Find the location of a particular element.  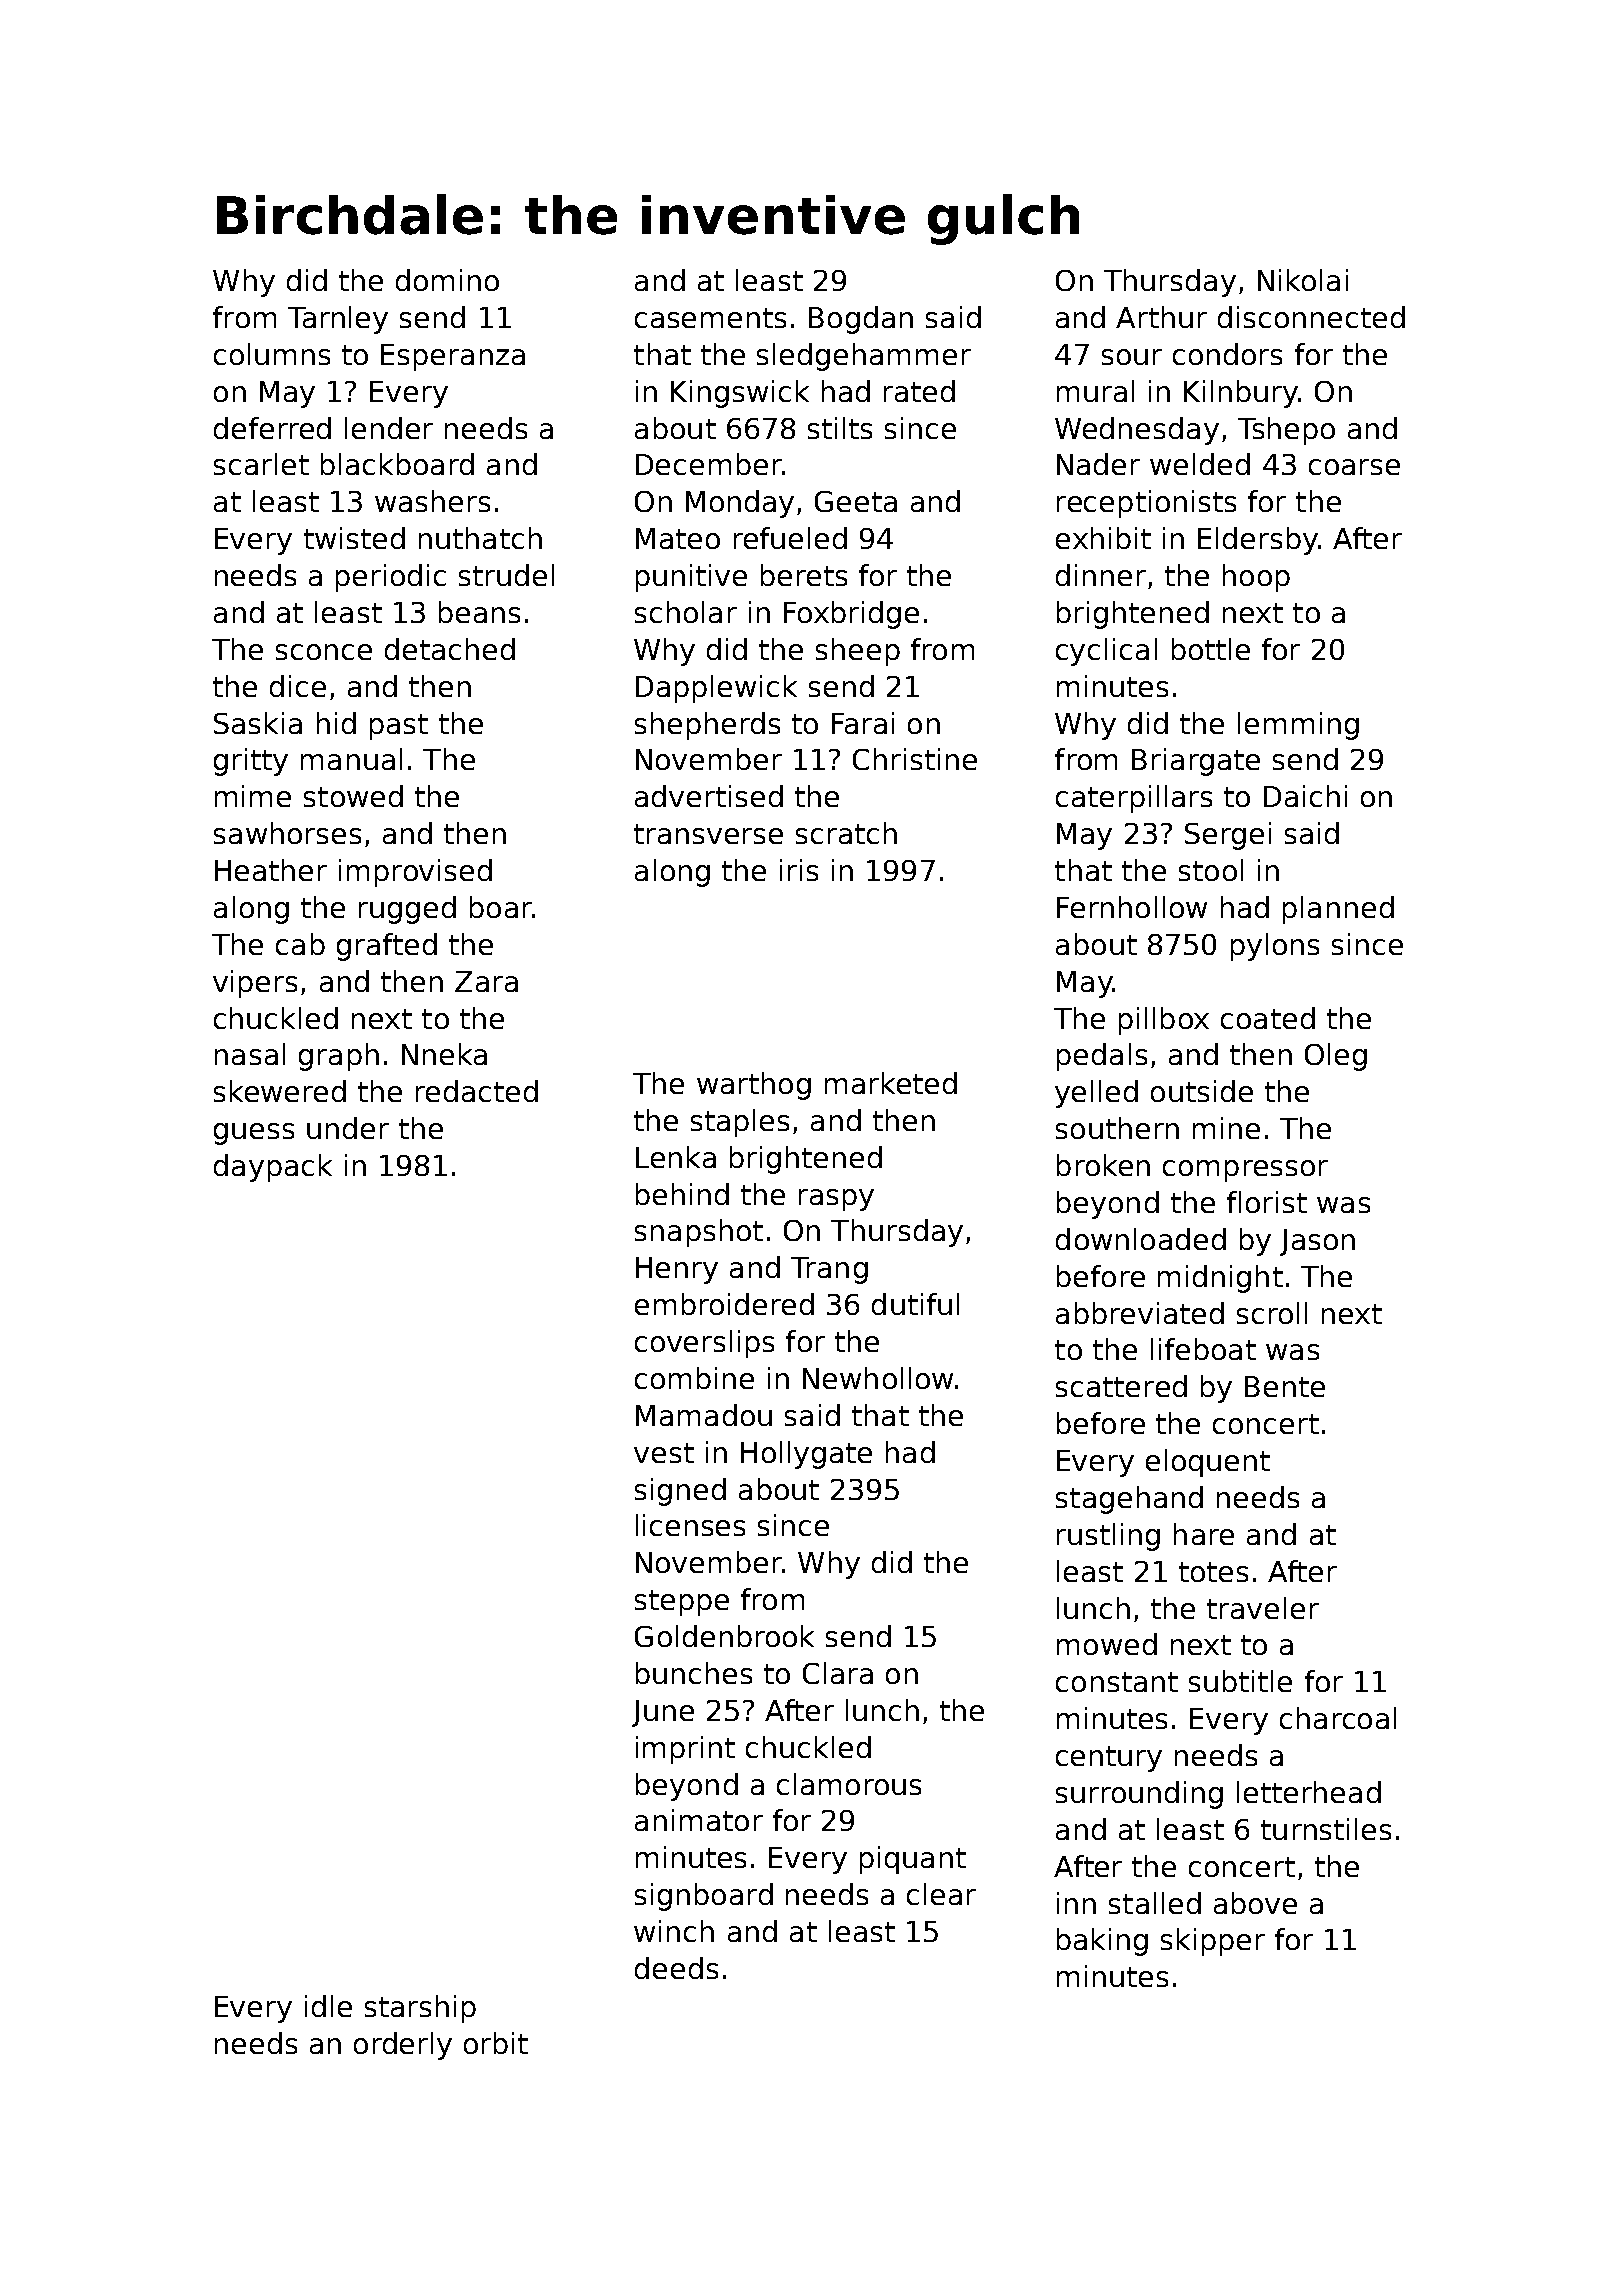

Farai is located at coordinates (863, 723).
